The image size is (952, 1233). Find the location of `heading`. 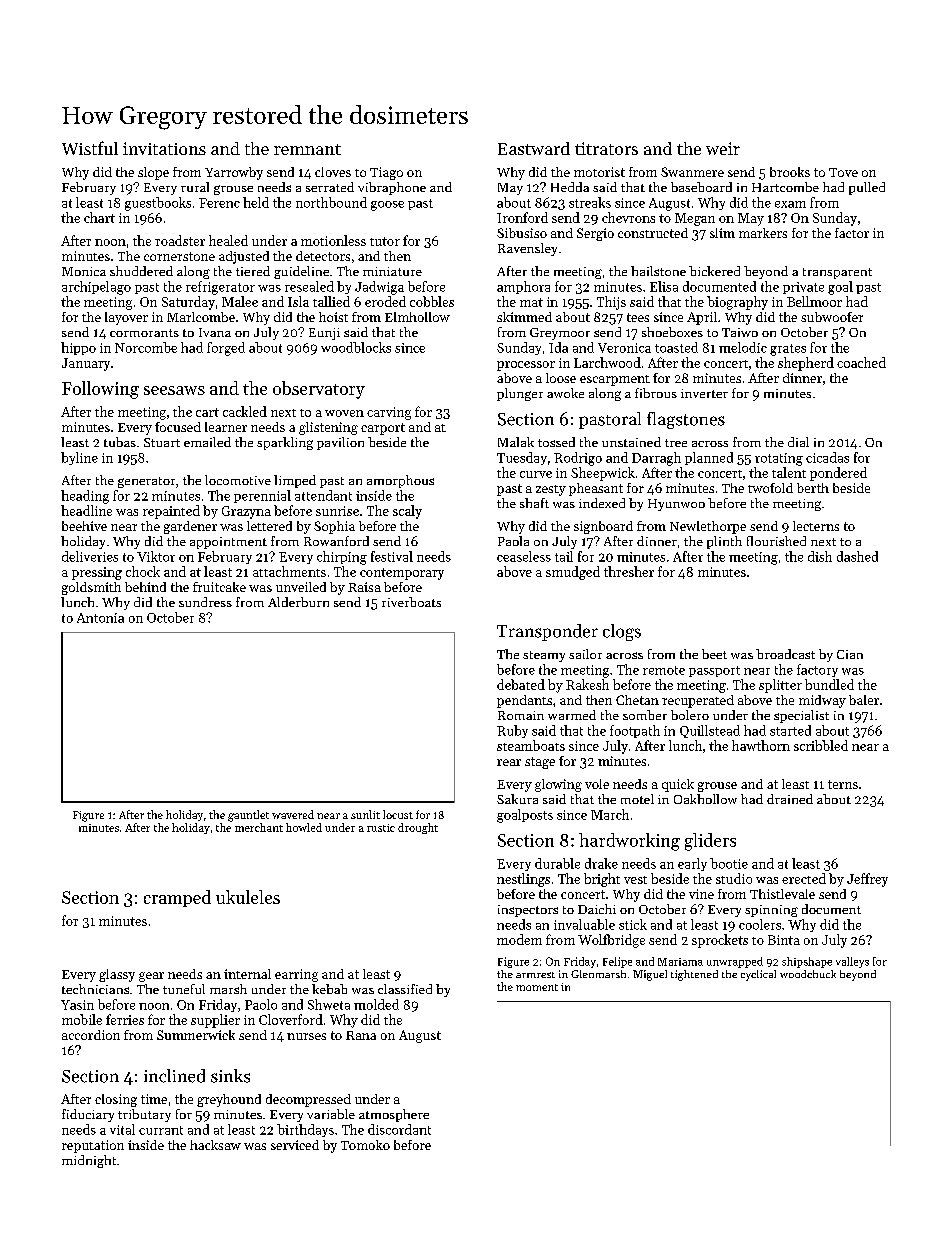

heading is located at coordinates (85, 497).
